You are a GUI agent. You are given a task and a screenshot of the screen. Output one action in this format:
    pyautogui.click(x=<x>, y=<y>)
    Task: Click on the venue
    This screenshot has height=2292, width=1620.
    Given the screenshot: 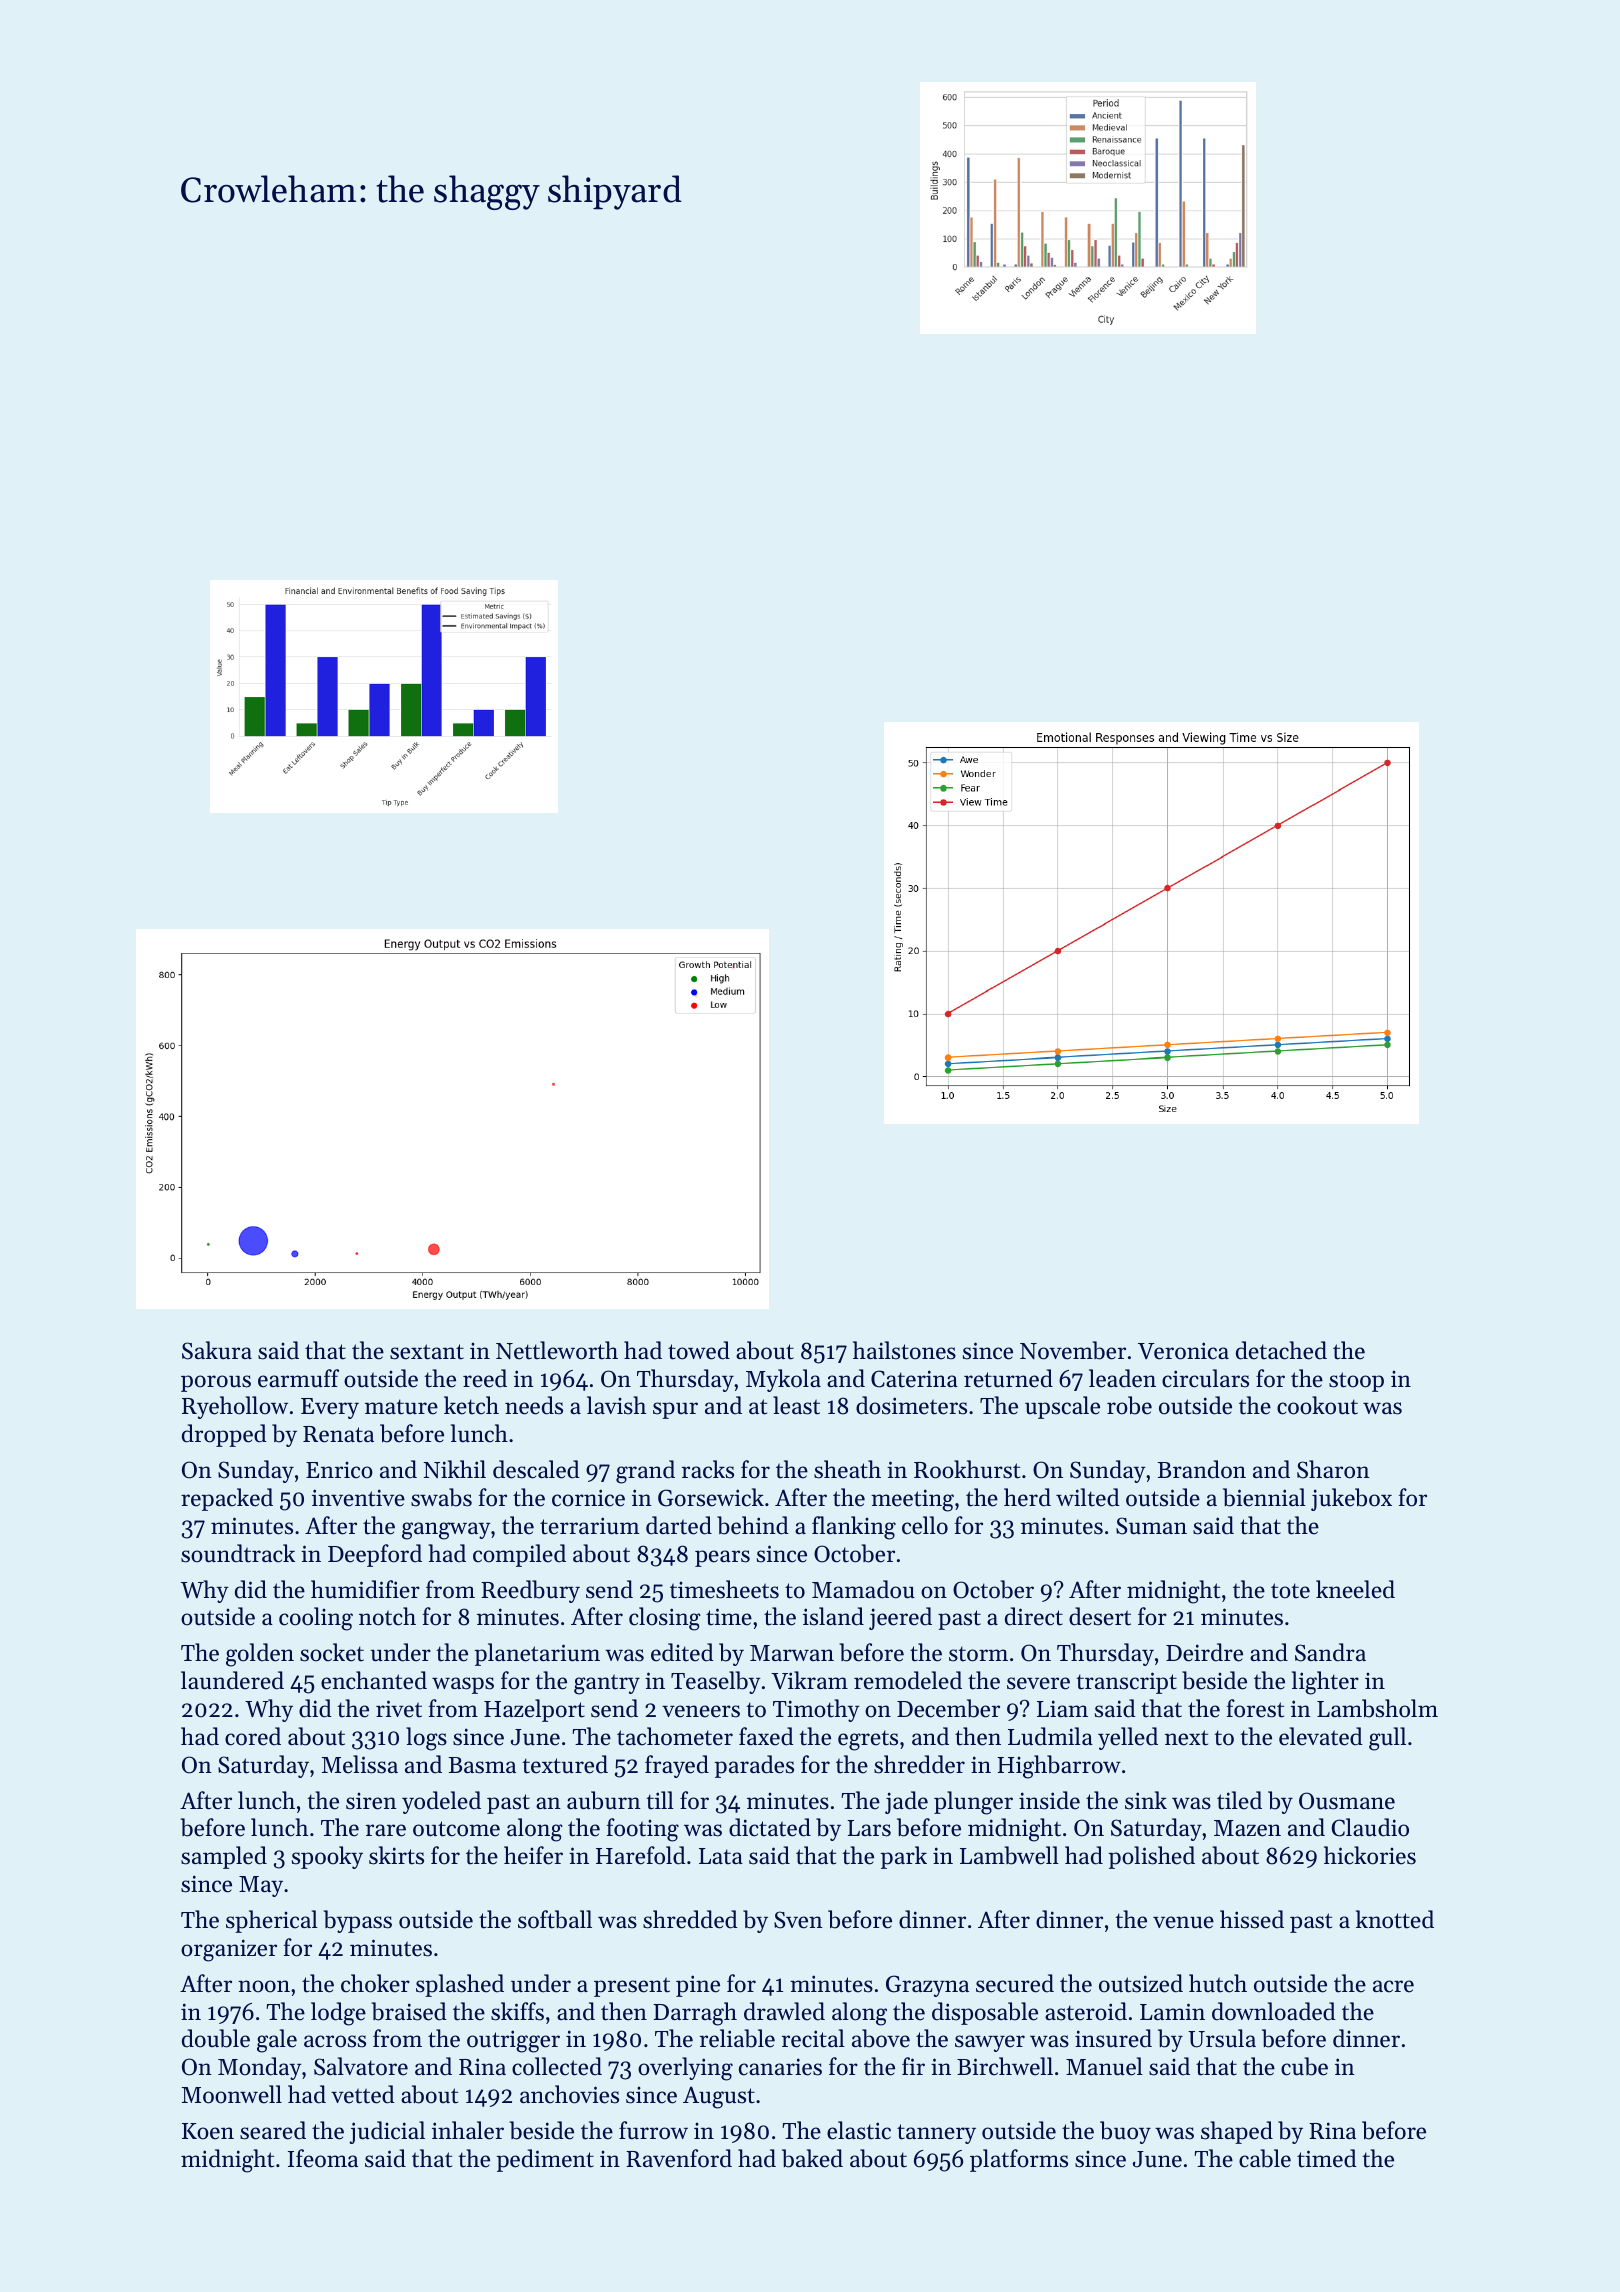 What is the action you would take?
    pyautogui.click(x=1183, y=1922)
